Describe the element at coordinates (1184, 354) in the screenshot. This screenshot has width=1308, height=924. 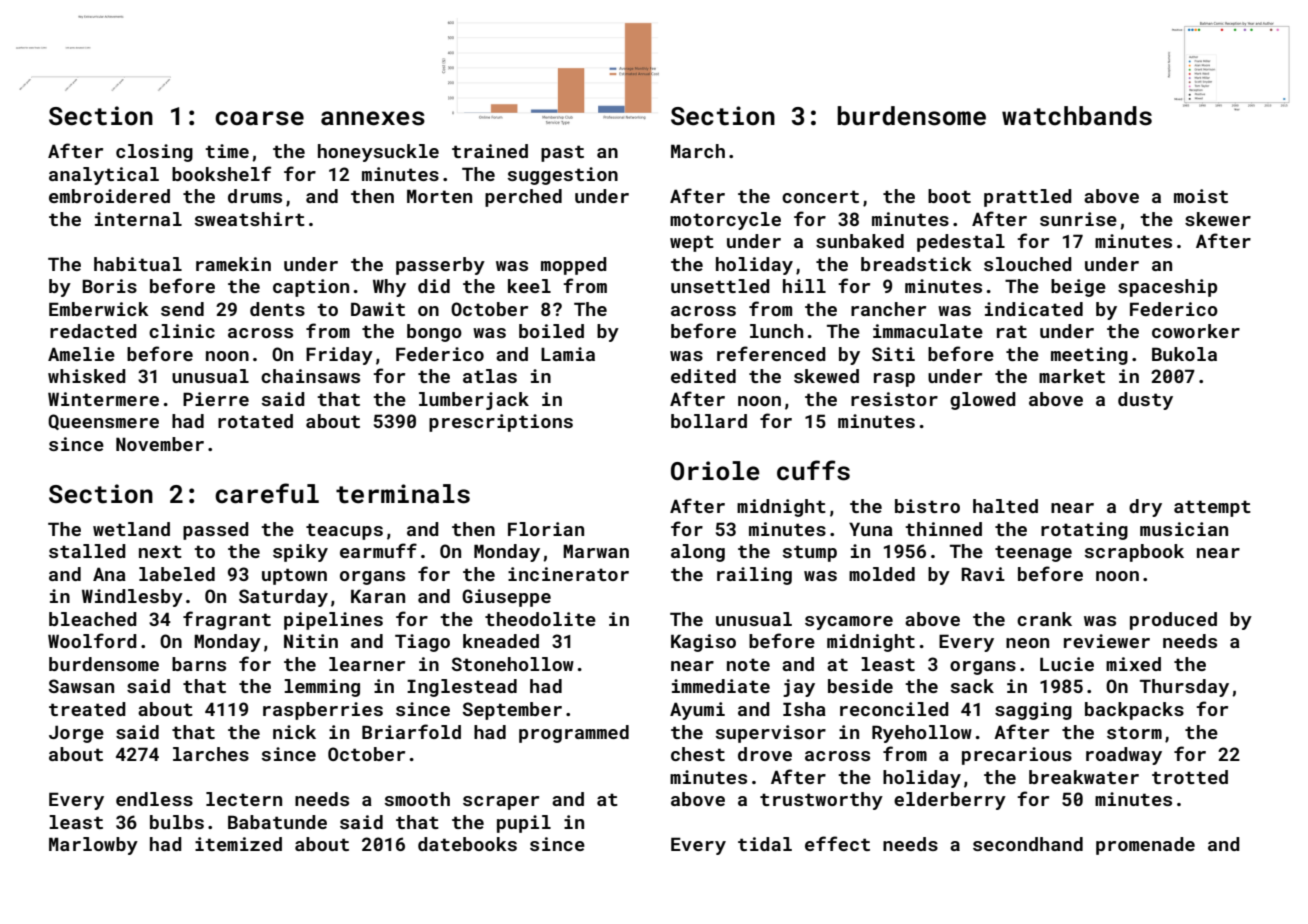
I see `Bukola` at that location.
